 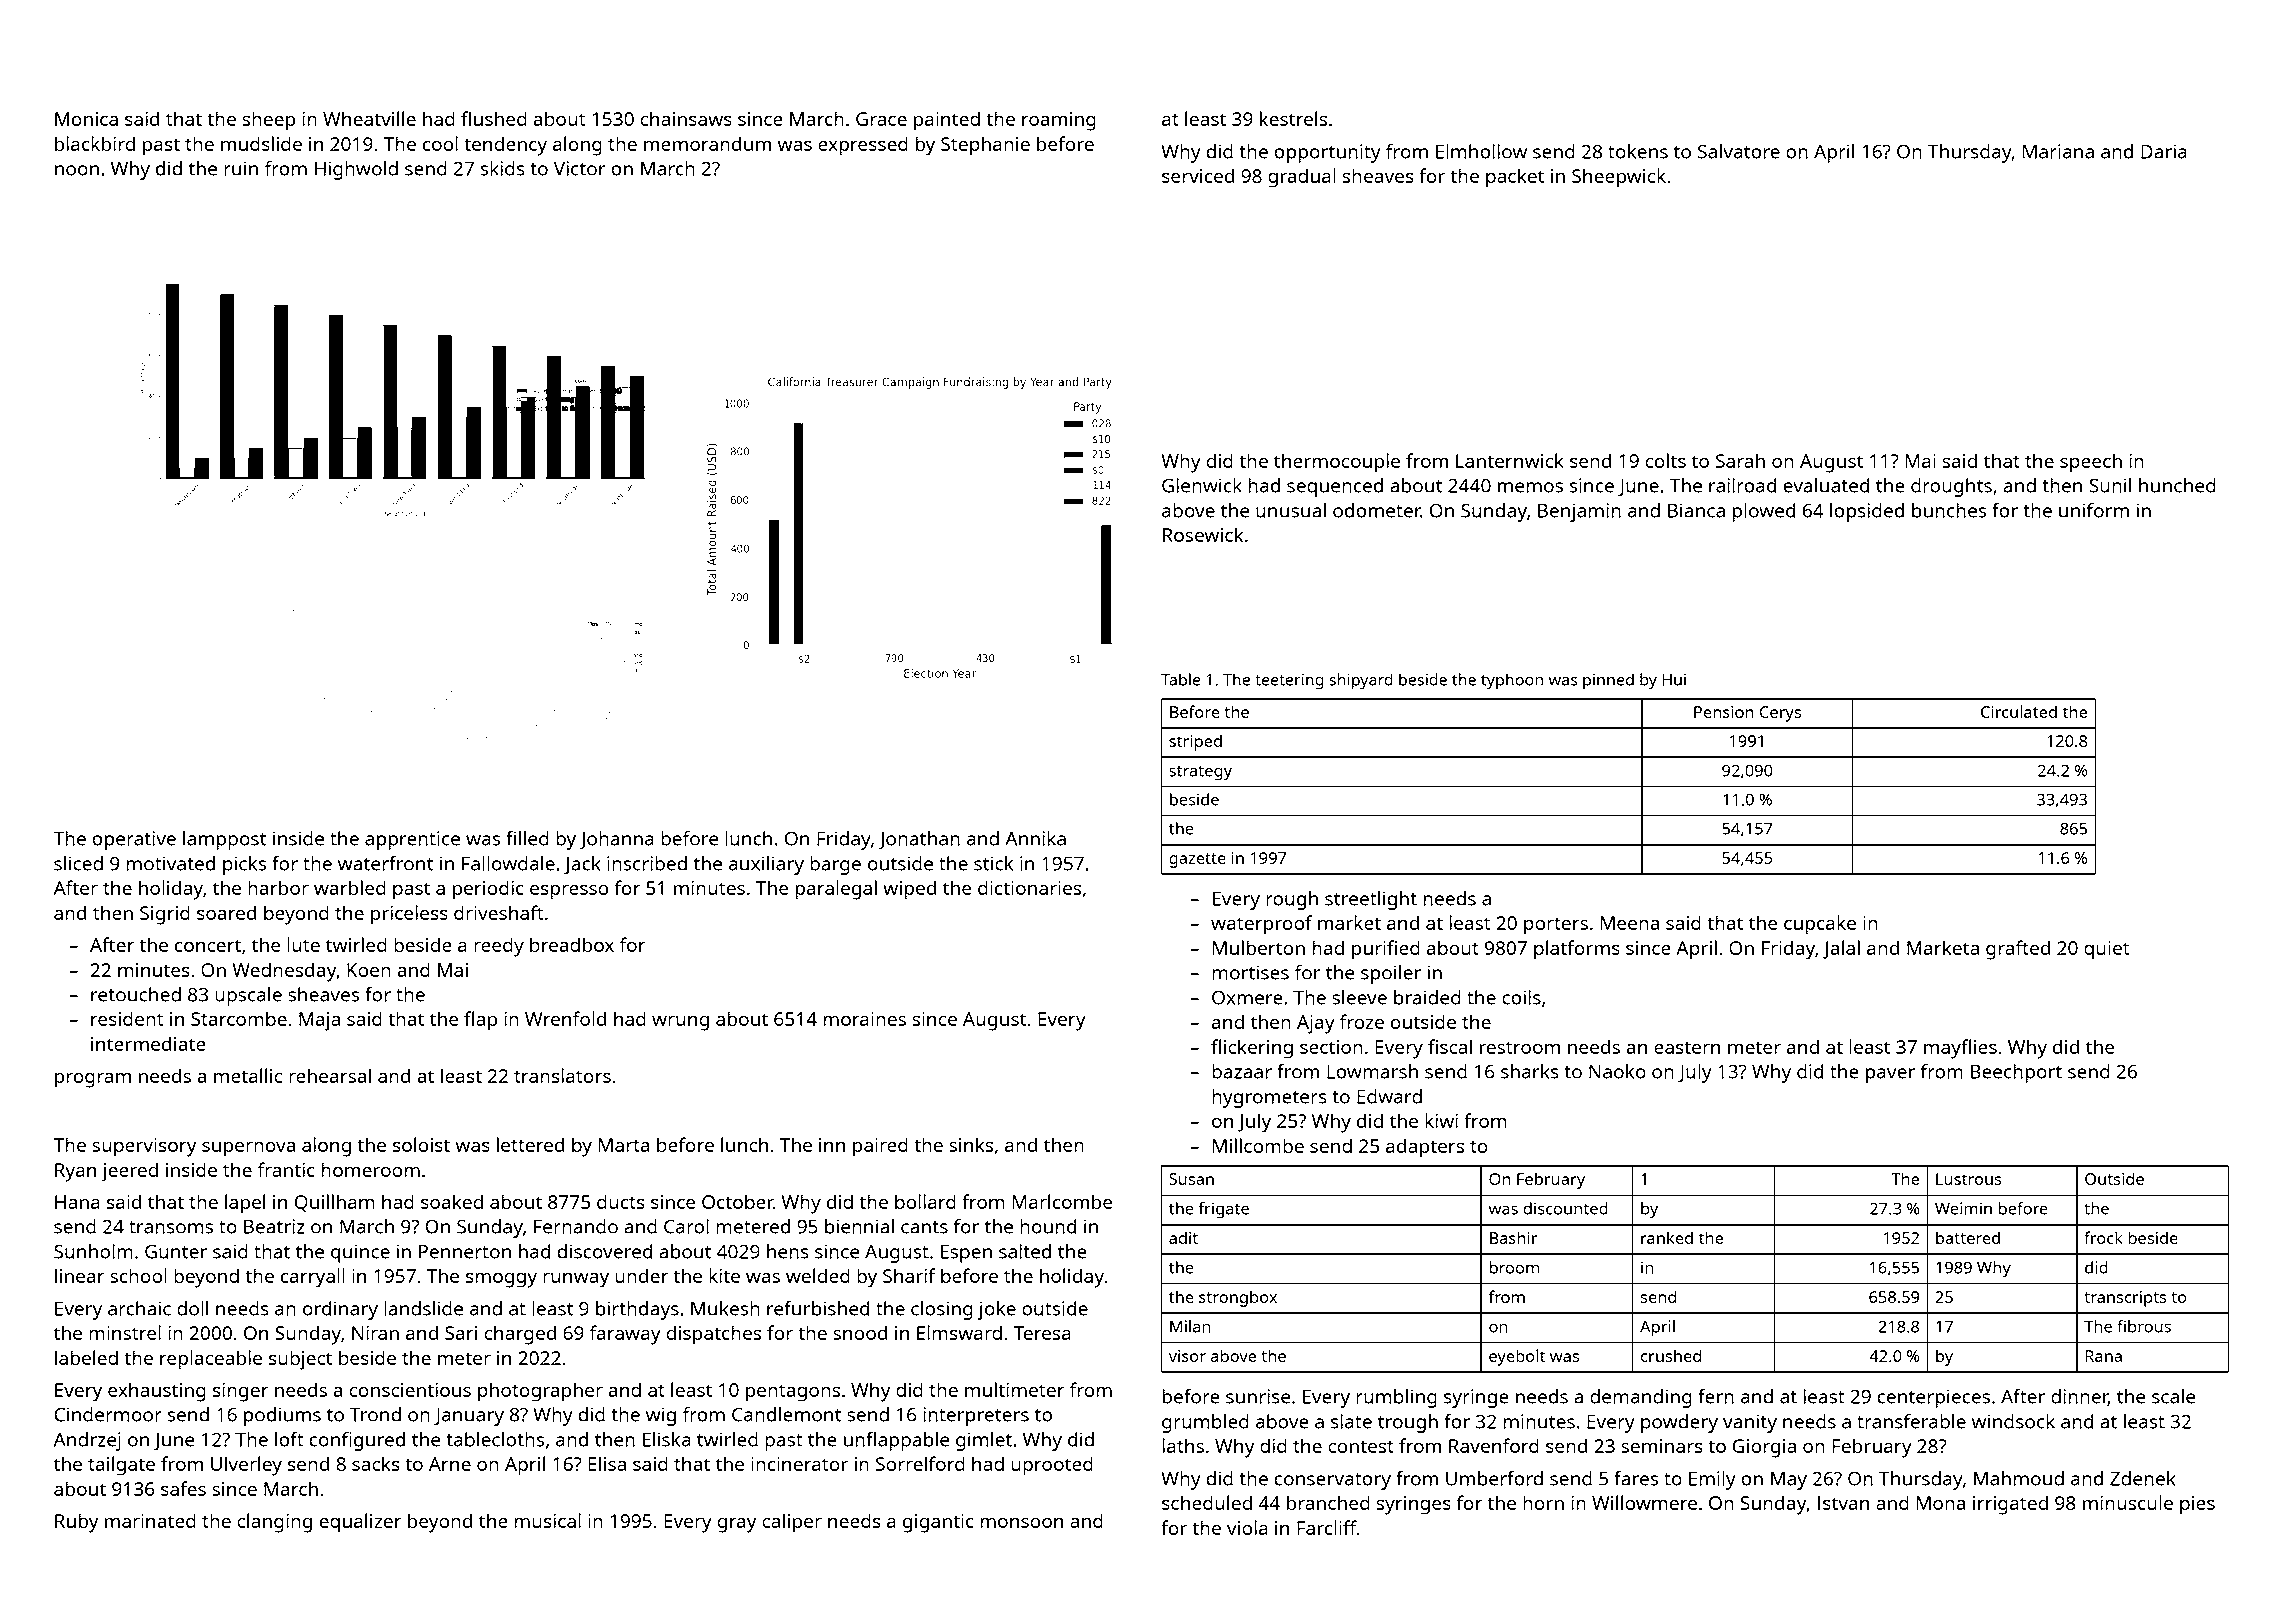 What do you see at coordinates (356, 170) in the screenshot?
I see `Highwold` at bounding box center [356, 170].
